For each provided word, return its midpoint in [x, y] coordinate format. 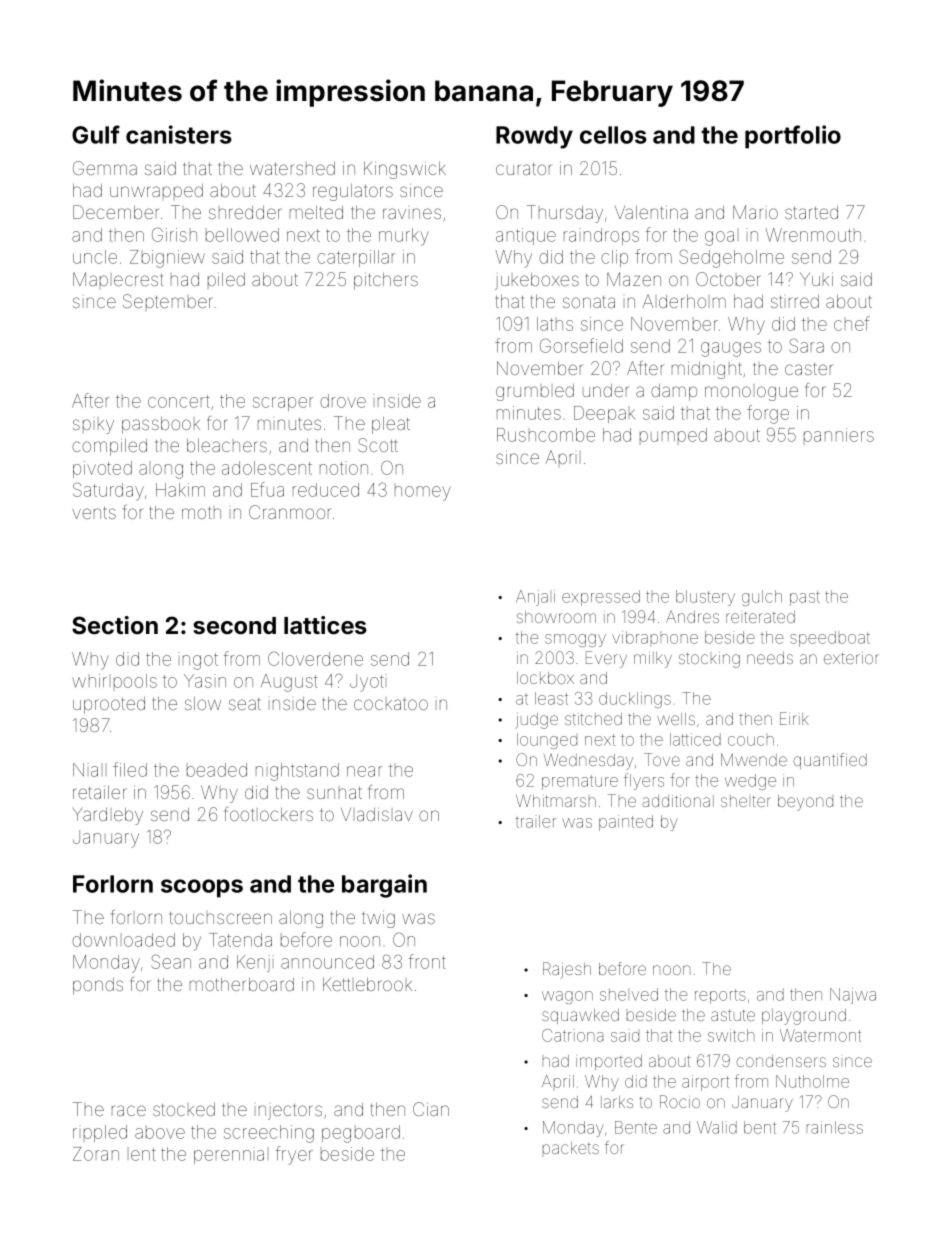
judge [536, 721]
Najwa [853, 996]
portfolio [793, 137]
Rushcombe [546, 435]
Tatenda [240, 940]
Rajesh [567, 970]
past [805, 598]
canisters [179, 134]
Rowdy [534, 137]
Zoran [96, 1154]
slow [203, 703]
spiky [93, 426]
